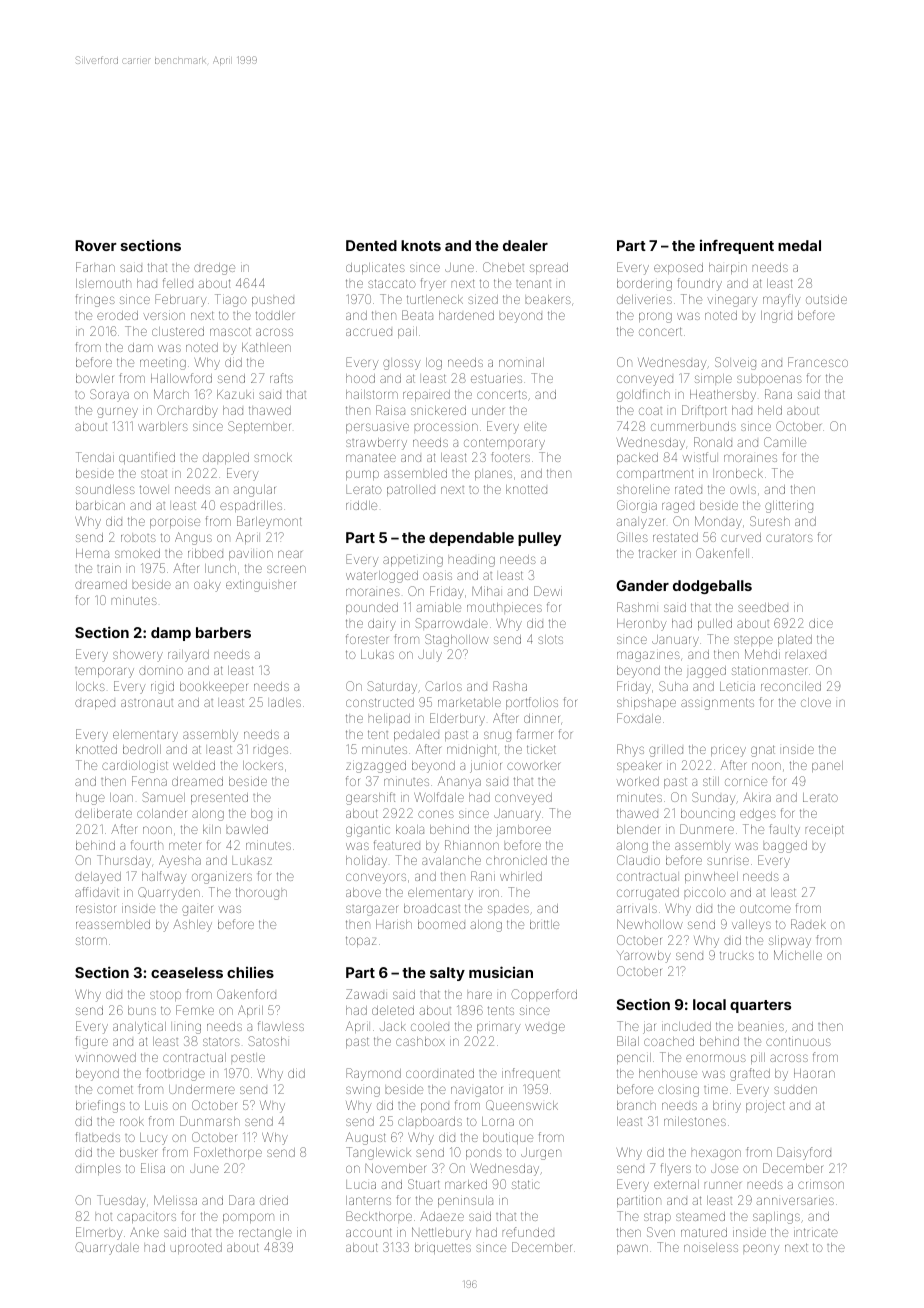  Describe the element at coordinates (535, 426) in the image. I see `elite` at that location.
